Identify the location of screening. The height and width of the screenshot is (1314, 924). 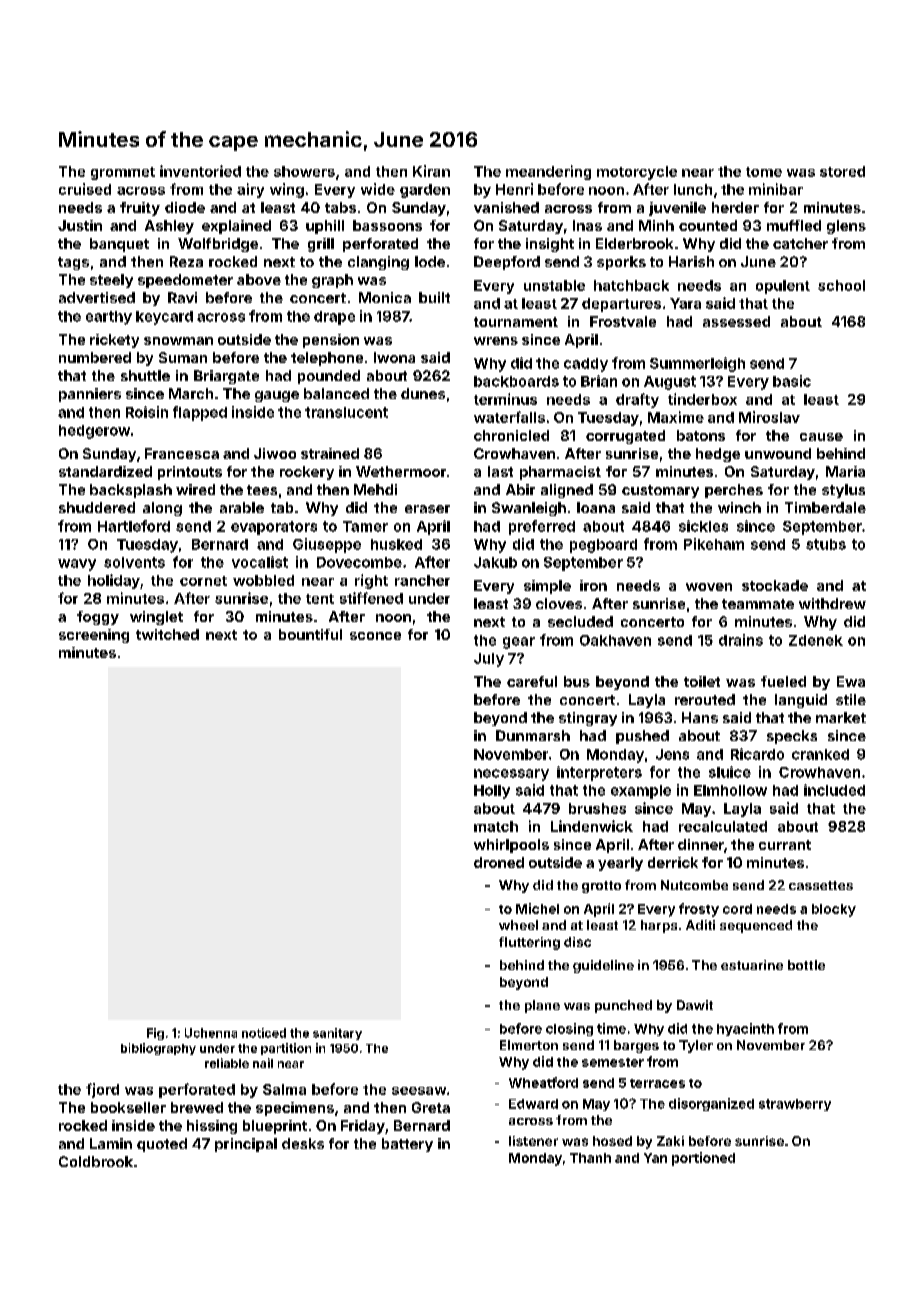
(94, 636).
